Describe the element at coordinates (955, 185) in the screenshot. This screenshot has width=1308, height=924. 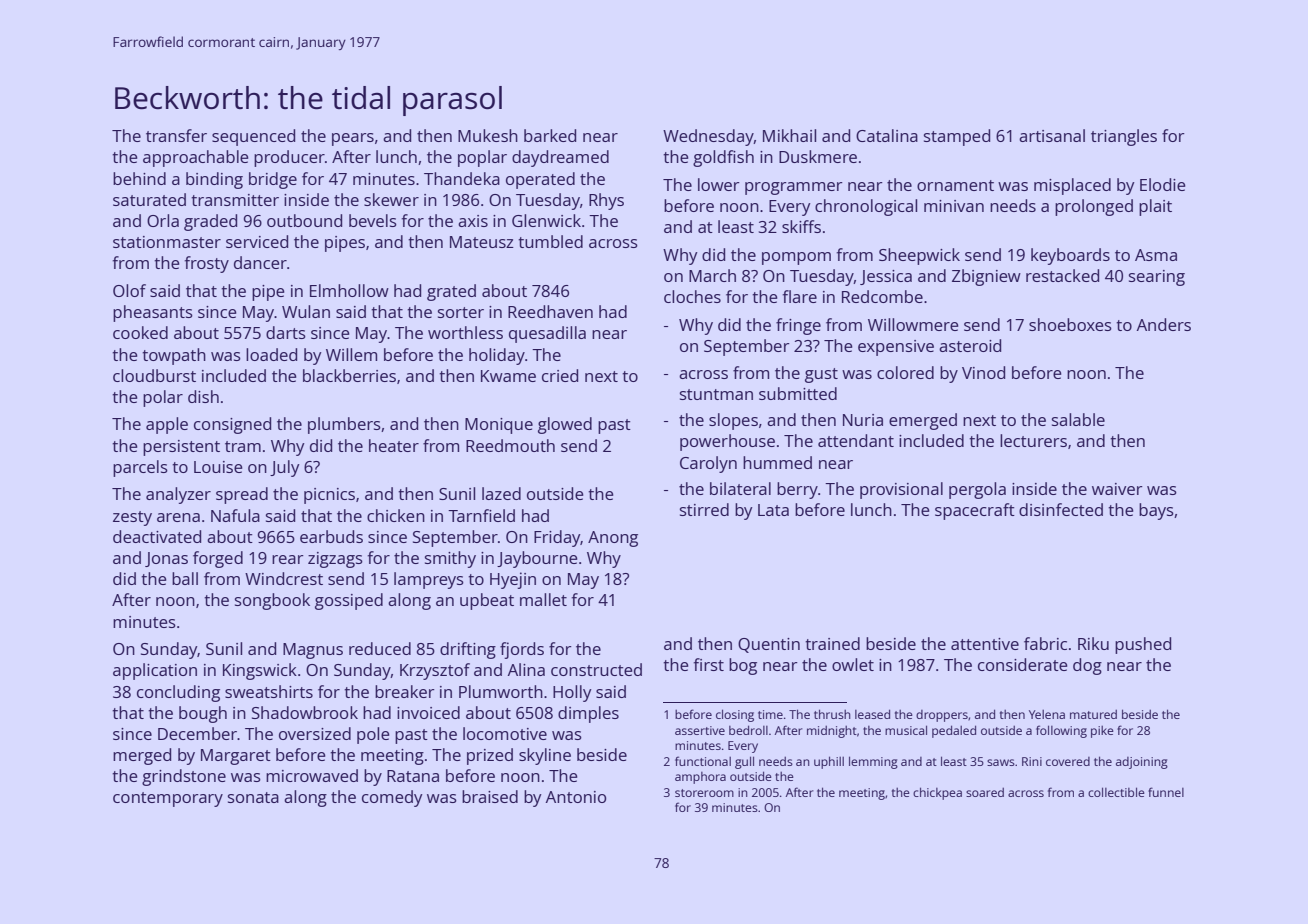
I see `ornament` at that location.
